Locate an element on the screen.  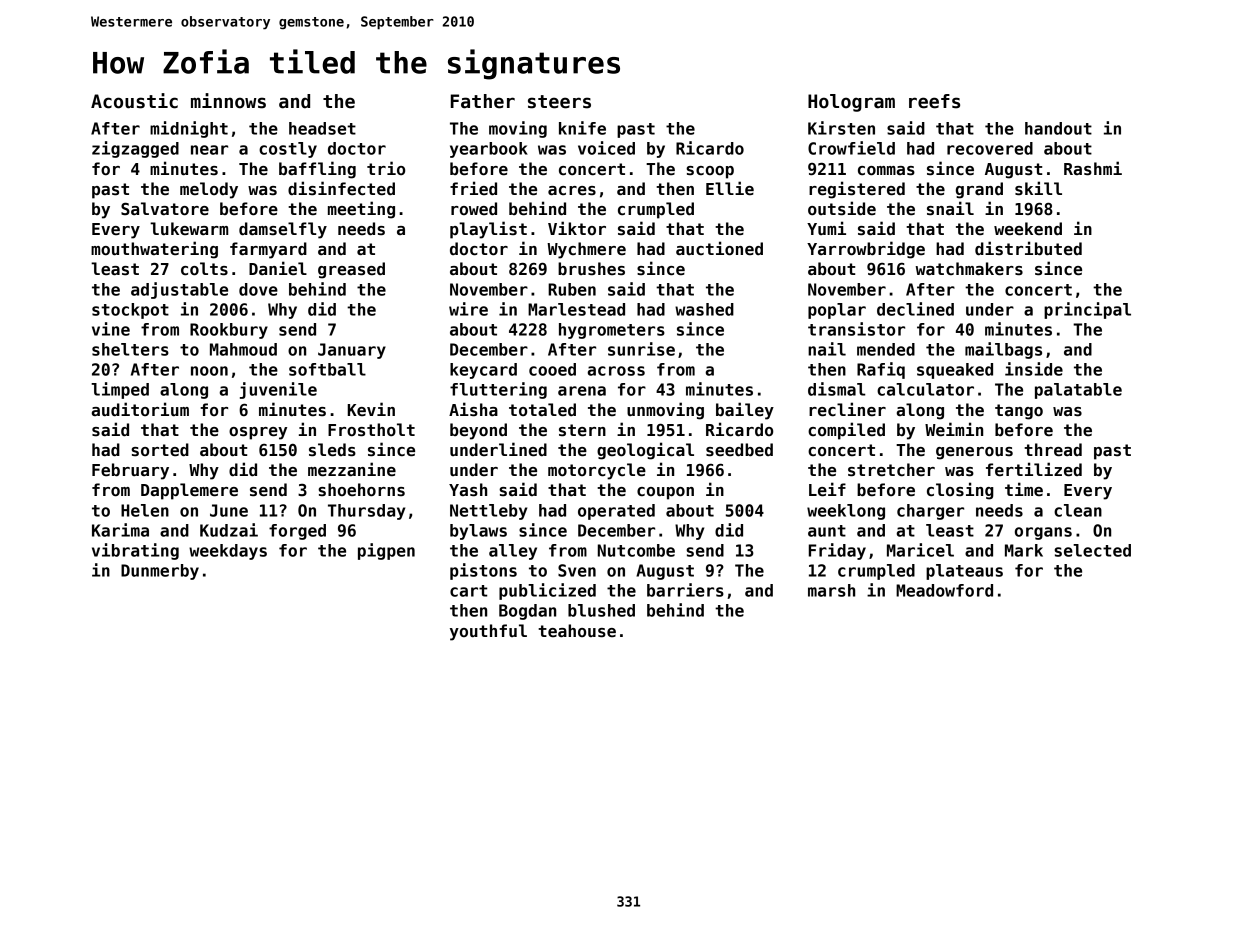
teahouse is located at coordinates (577, 631).
